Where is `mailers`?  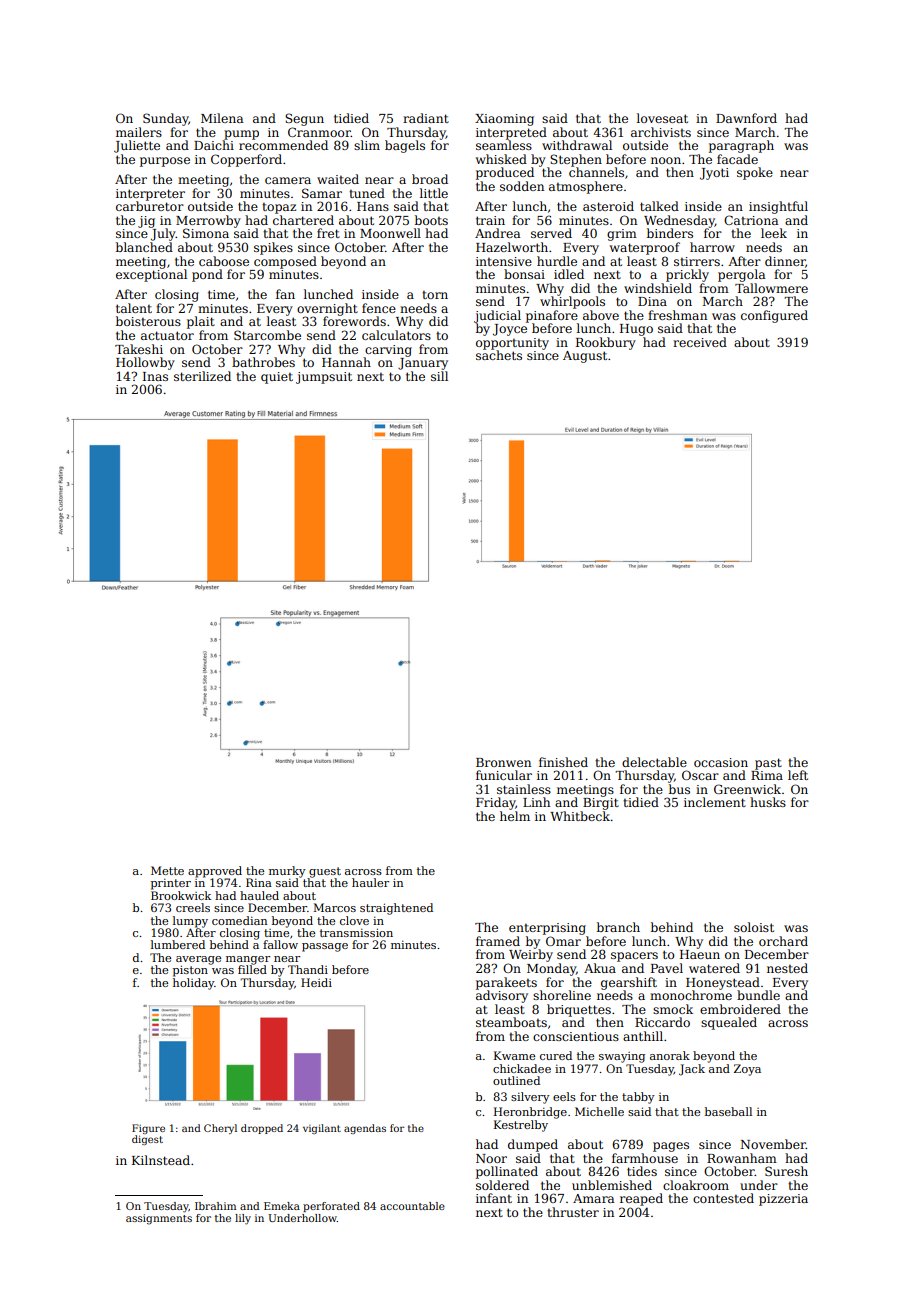
mailers is located at coordinates (139, 132).
